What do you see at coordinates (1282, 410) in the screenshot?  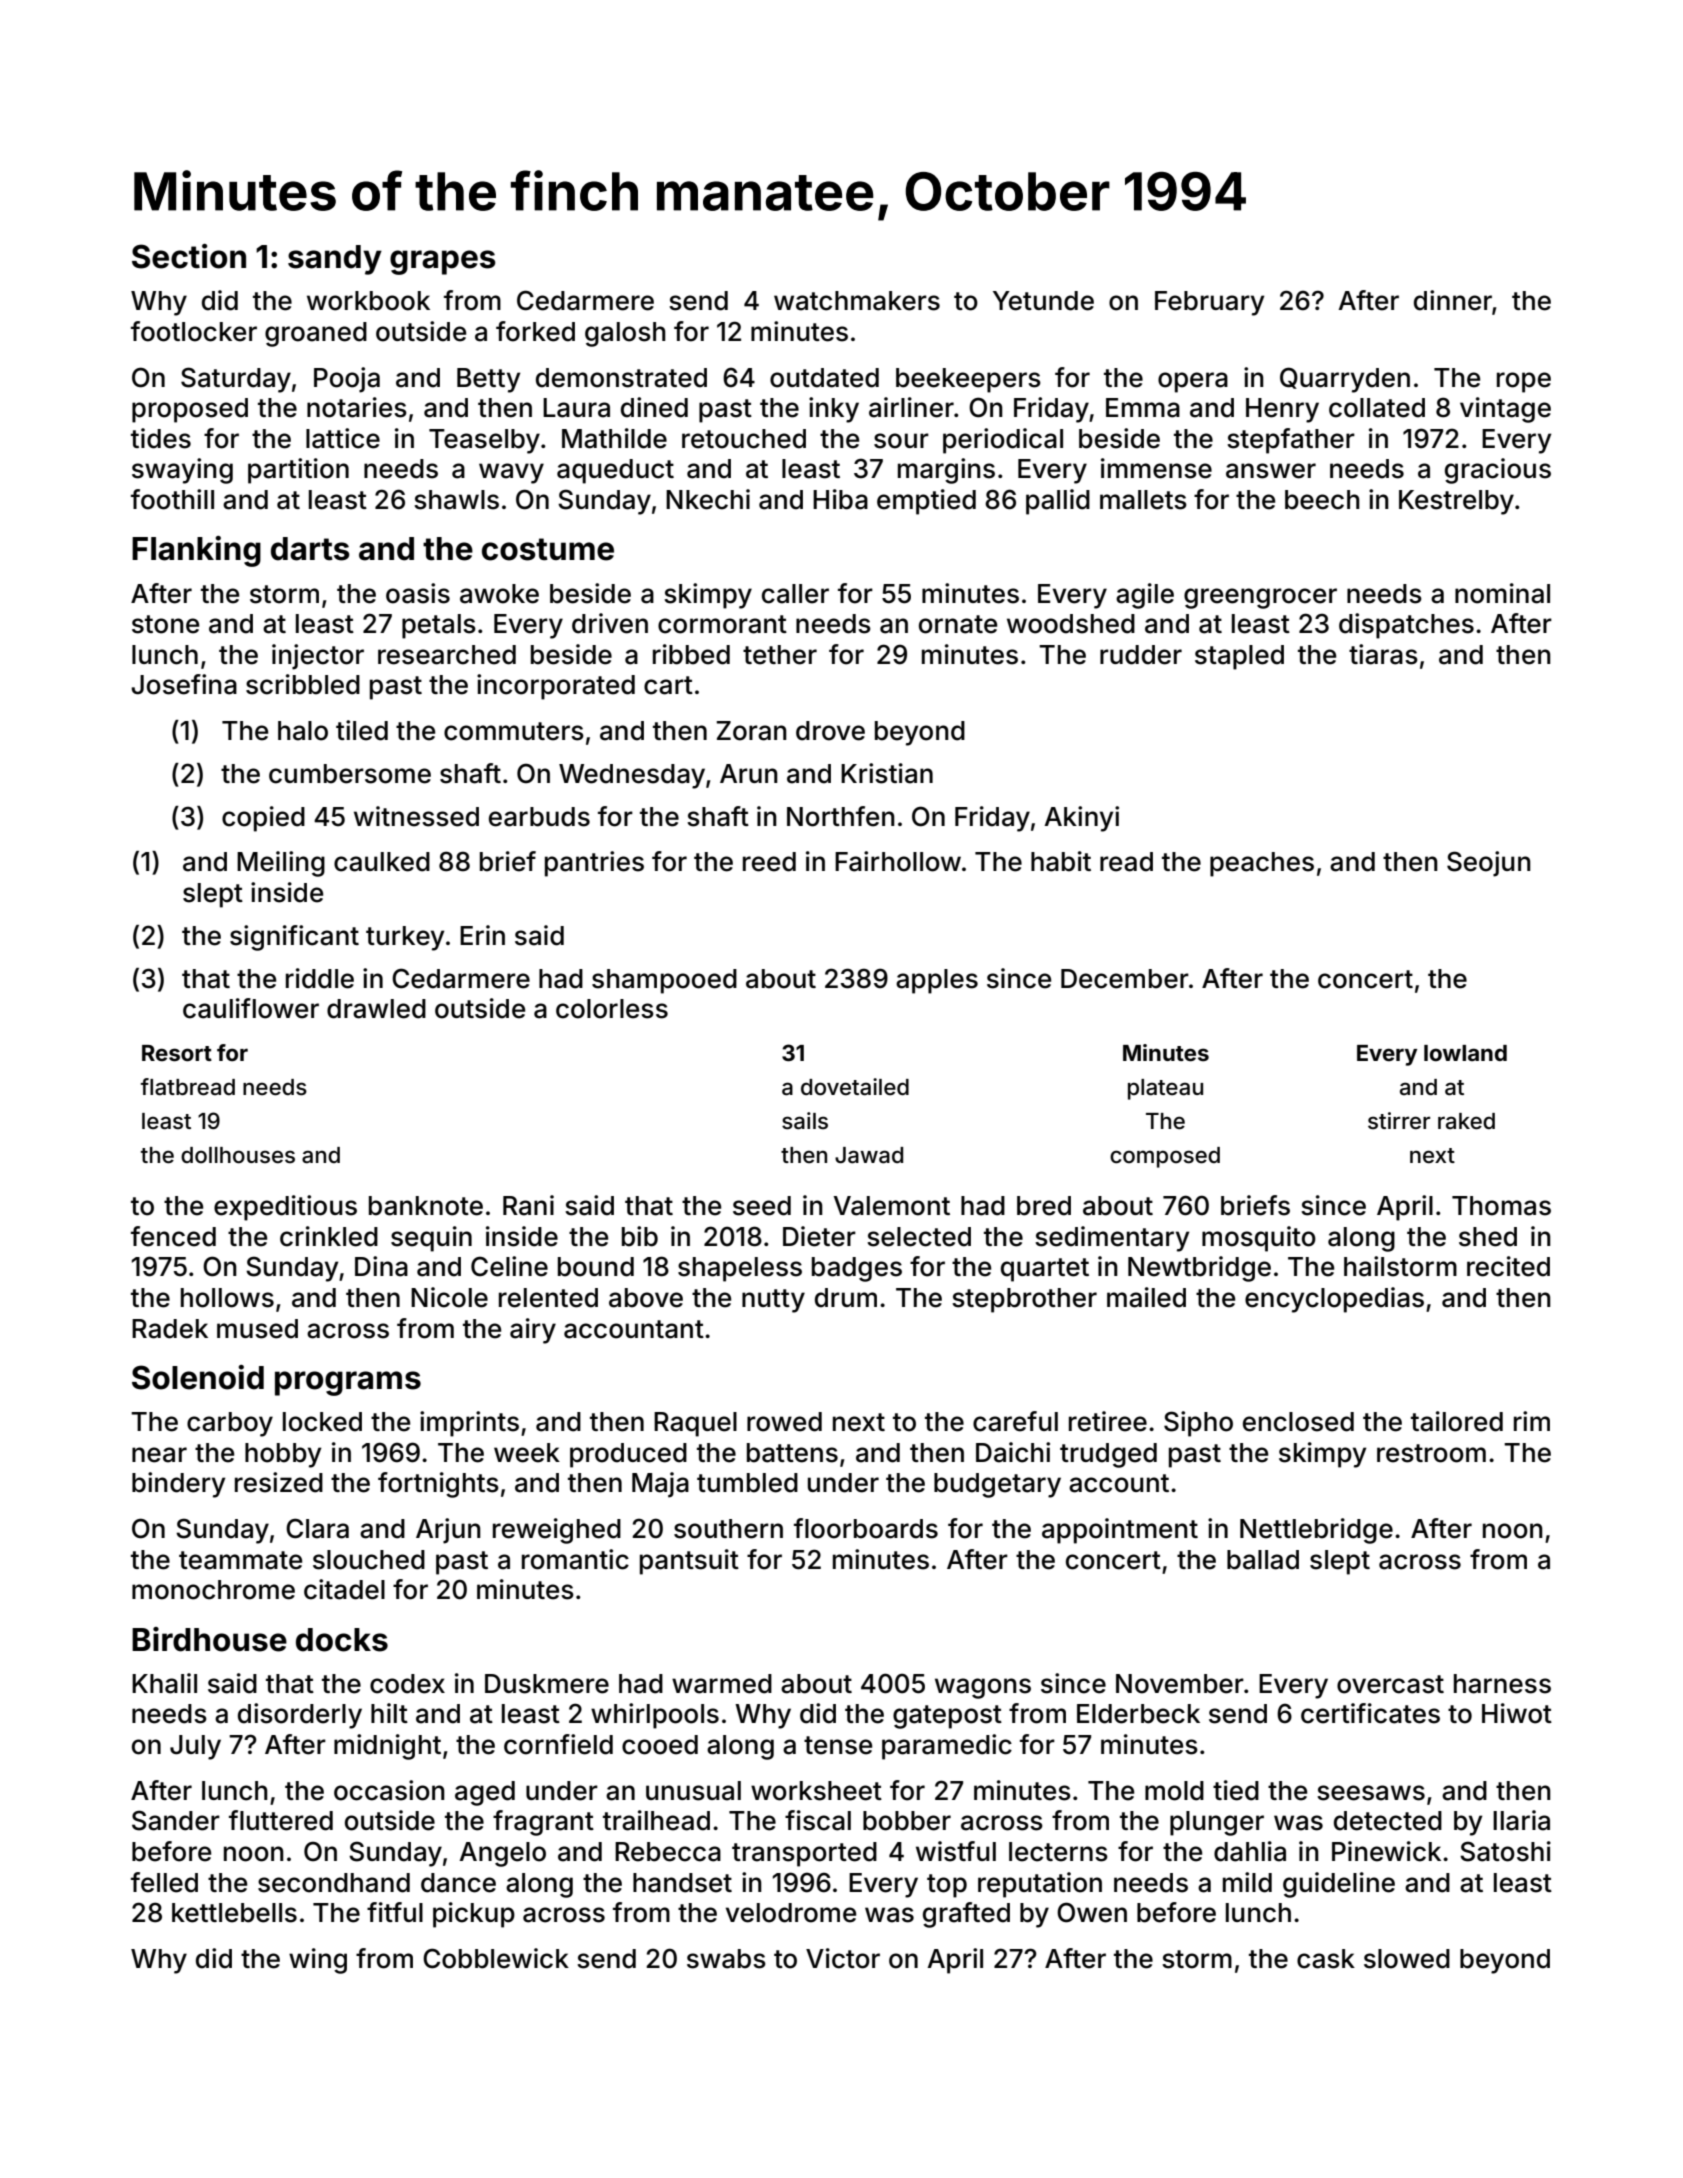 I see `Henry` at bounding box center [1282, 410].
